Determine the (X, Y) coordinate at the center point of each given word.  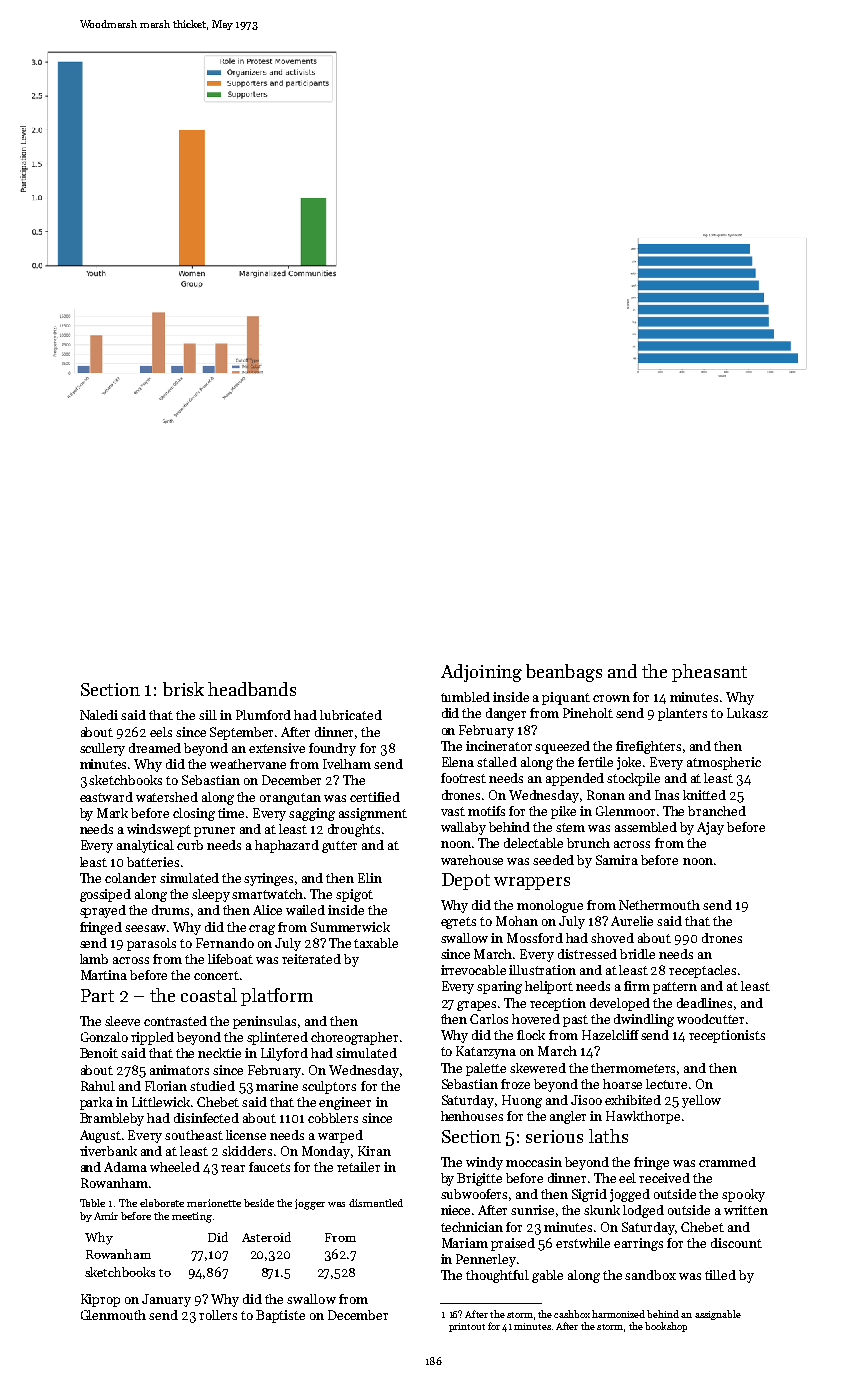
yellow (701, 1101)
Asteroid (266, 1237)
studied (212, 1086)
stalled (497, 762)
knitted (704, 795)
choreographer (354, 1038)
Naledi (99, 715)
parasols (151, 944)
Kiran (374, 1151)
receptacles (702, 971)
